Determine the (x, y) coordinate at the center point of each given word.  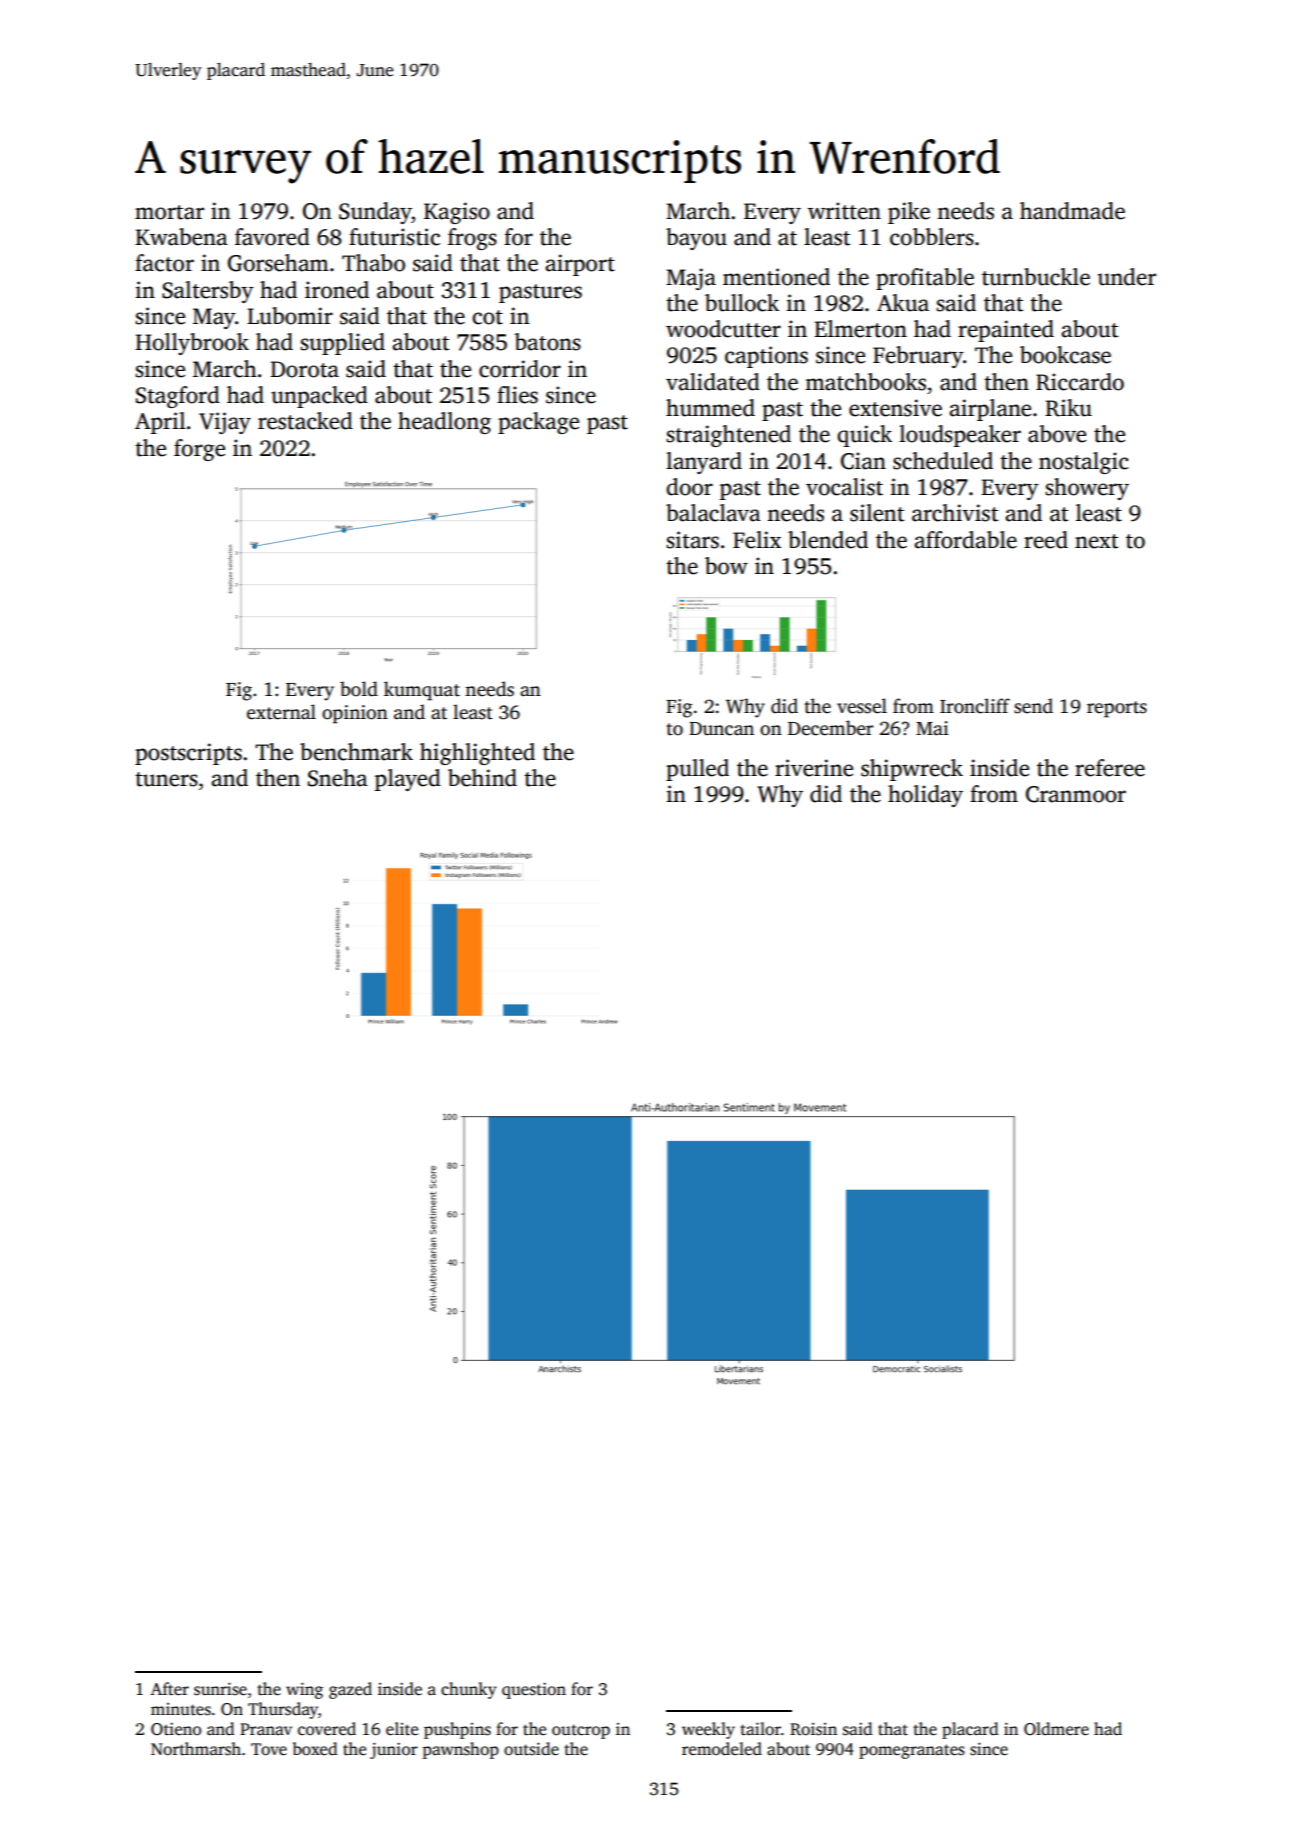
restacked (305, 421)
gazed (350, 1690)
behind (482, 778)
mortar (169, 212)
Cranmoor (1076, 794)
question (534, 1690)
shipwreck (912, 770)
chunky (469, 1690)
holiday (925, 796)
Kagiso (457, 213)
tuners (166, 779)
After (169, 1689)
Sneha (338, 778)
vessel (862, 706)
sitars (692, 540)
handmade (1072, 211)
